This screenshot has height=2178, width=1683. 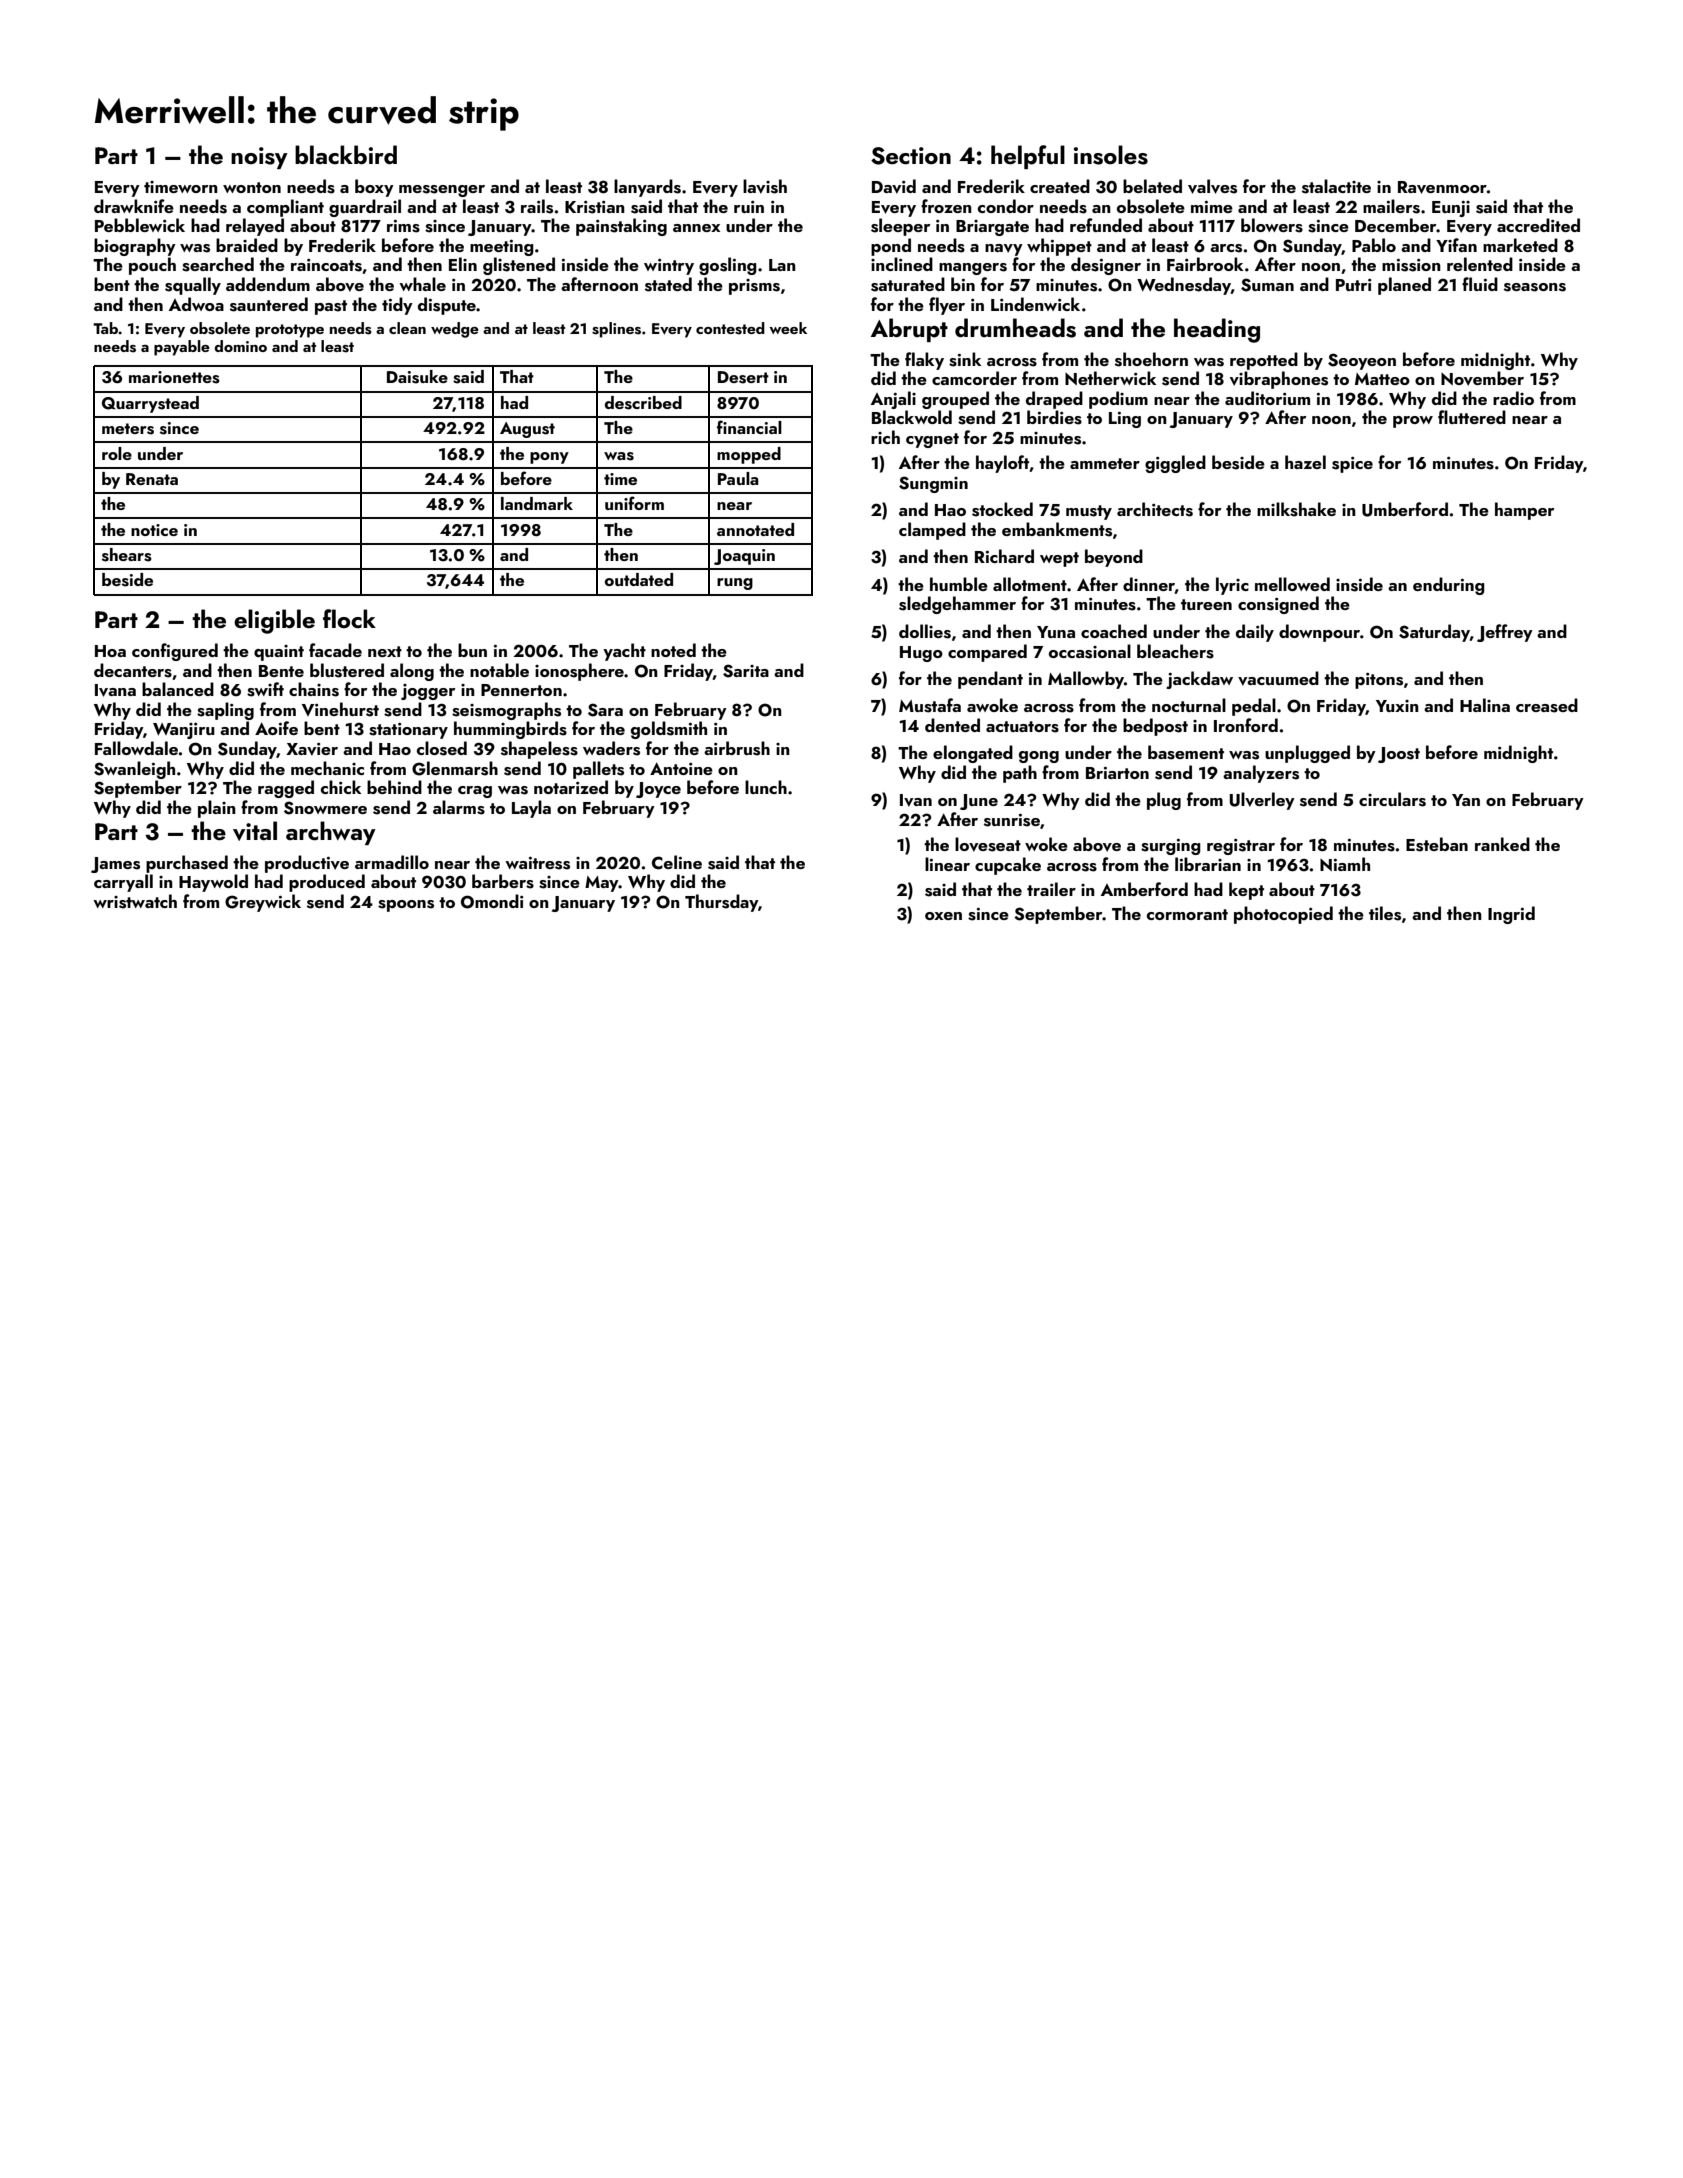 What do you see at coordinates (346, 154) in the screenshot?
I see `blackbird` at bounding box center [346, 154].
